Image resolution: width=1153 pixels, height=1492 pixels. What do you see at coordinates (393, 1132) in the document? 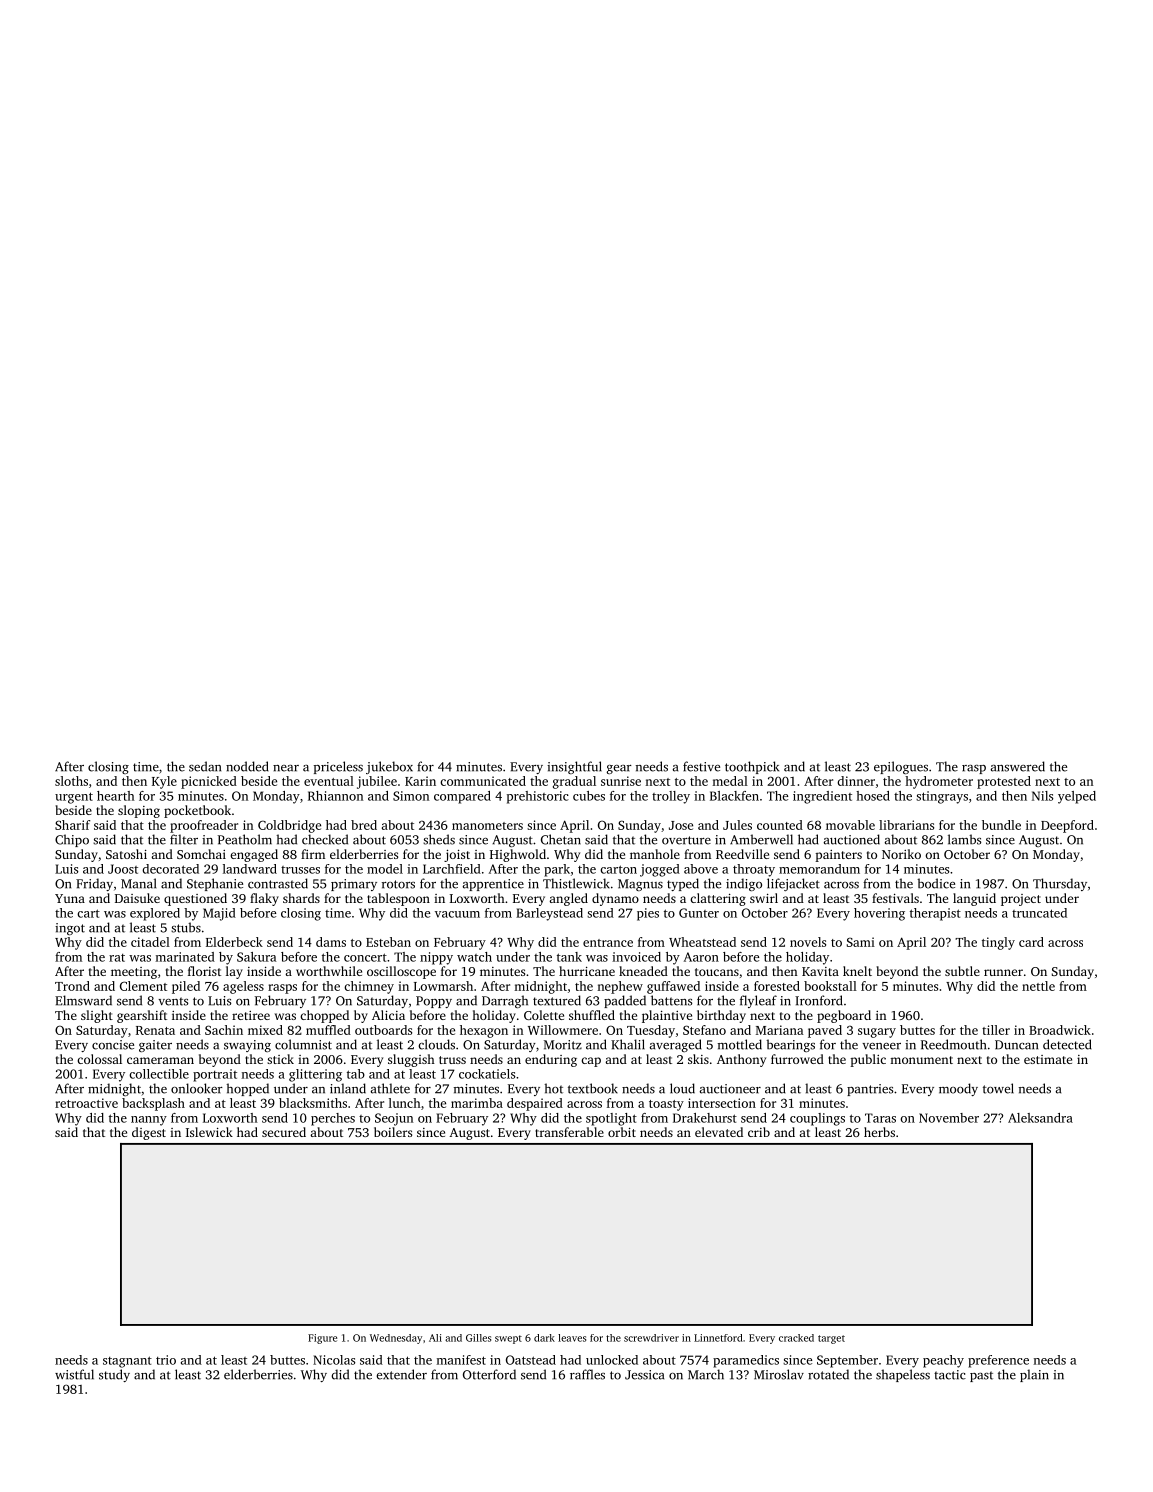
I see `boilers` at bounding box center [393, 1132].
